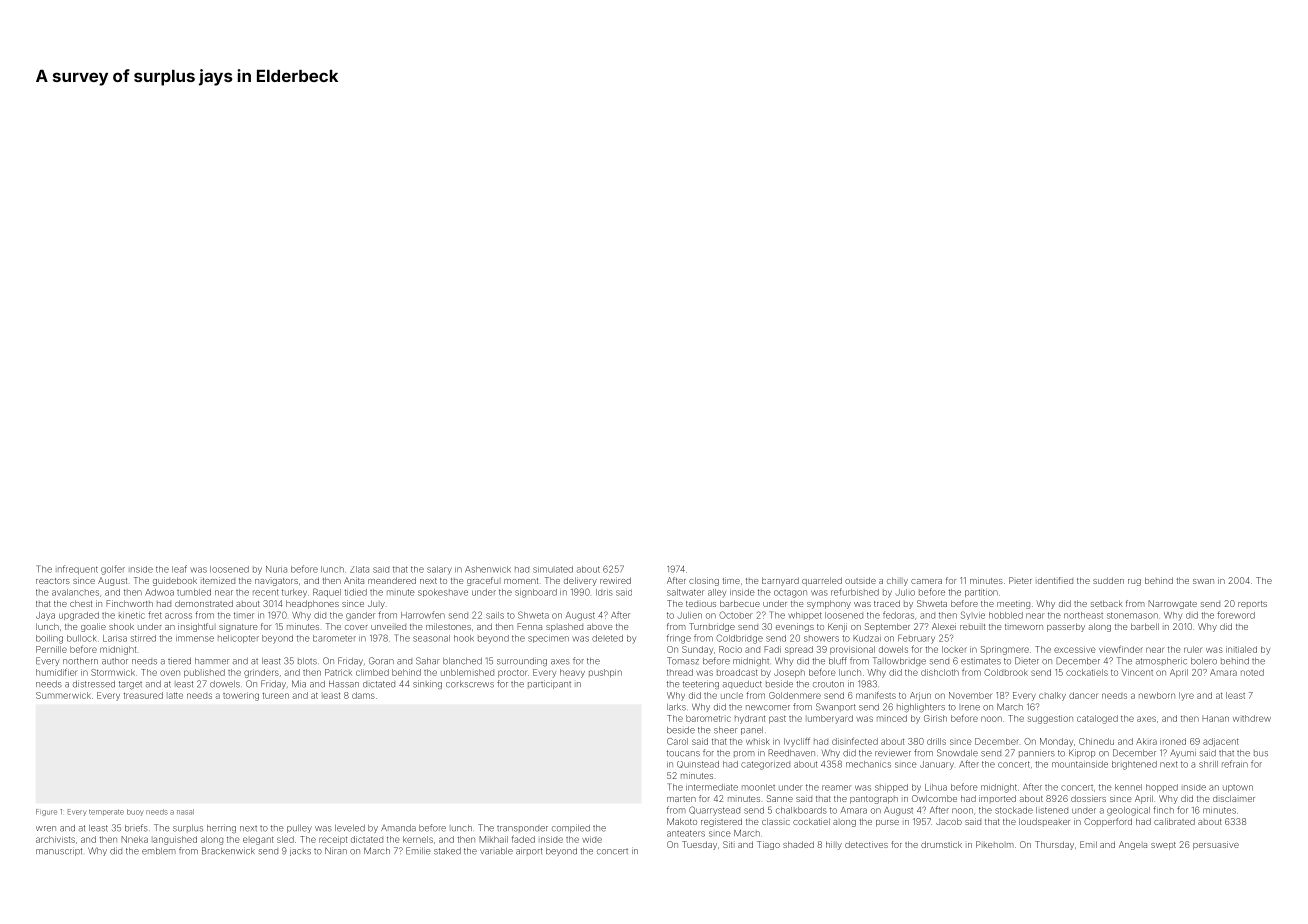  I want to click on temperate, so click(106, 813).
